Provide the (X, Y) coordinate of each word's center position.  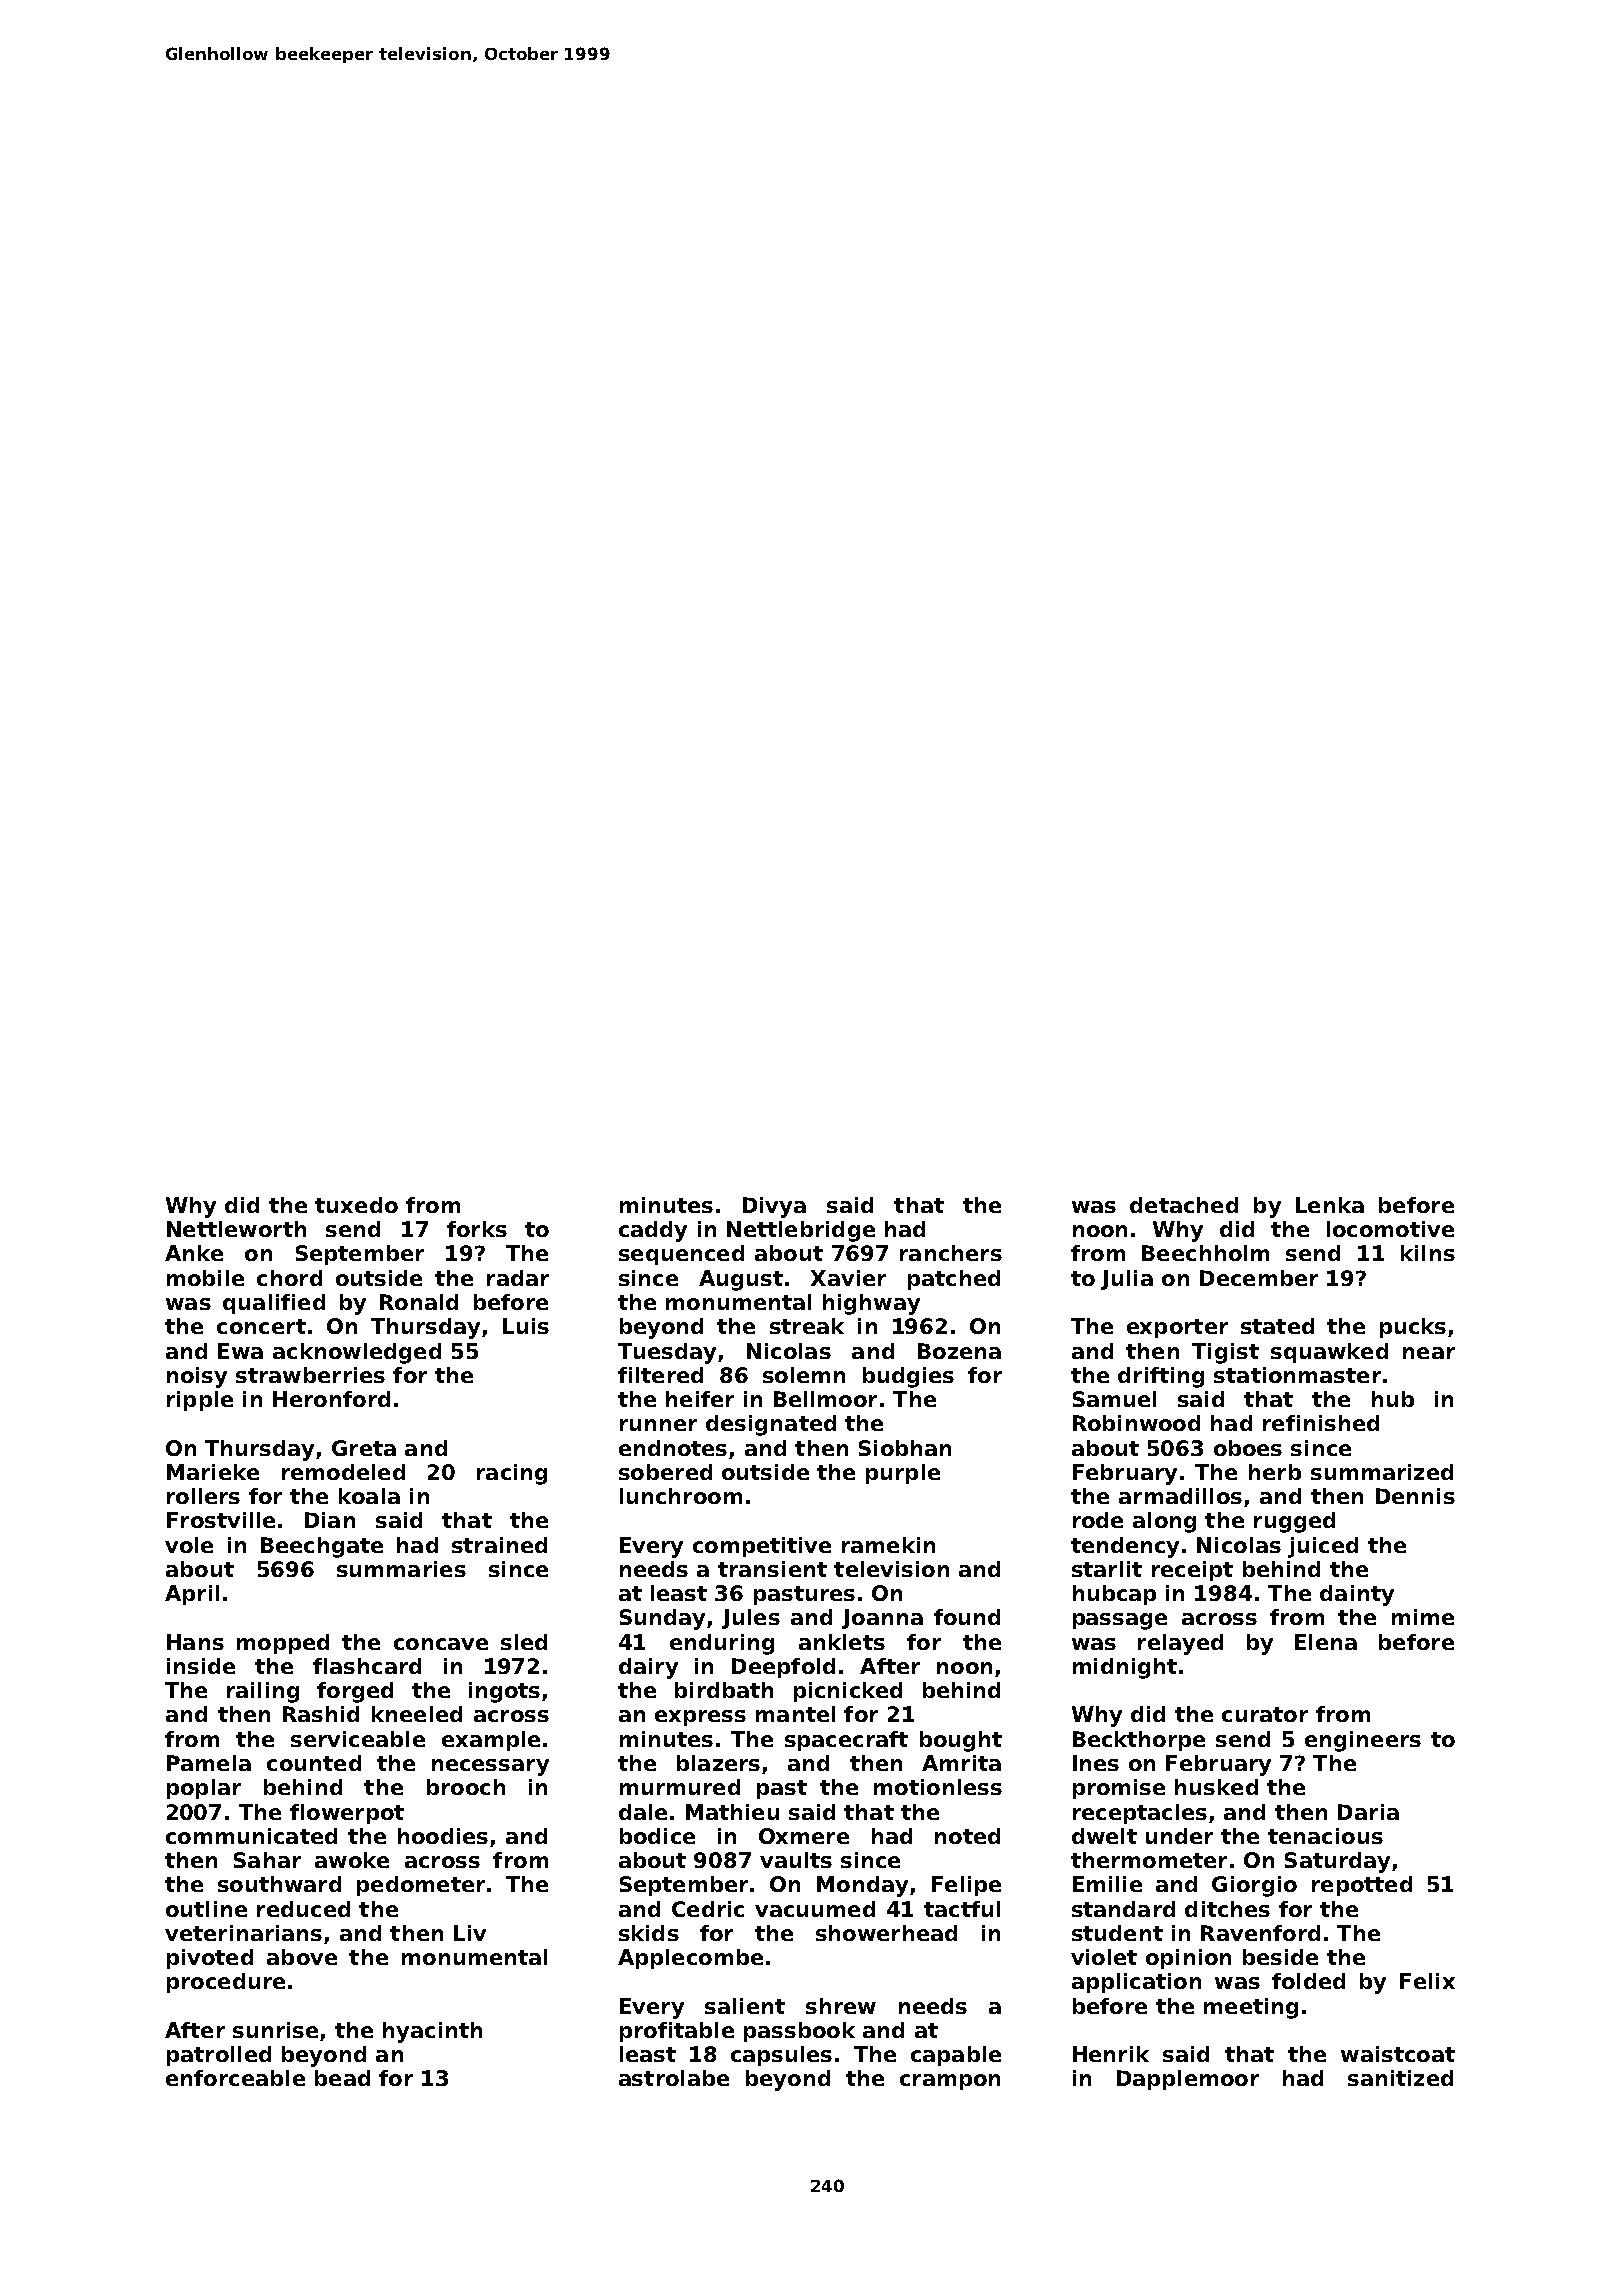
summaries (401, 1569)
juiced (1323, 1547)
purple (903, 1474)
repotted (1362, 1886)
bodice (657, 1836)
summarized (1382, 1472)
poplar (204, 1789)
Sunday (662, 1619)
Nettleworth (236, 1229)
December (1259, 1278)
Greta (364, 1448)
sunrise (275, 2030)
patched (954, 1280)
